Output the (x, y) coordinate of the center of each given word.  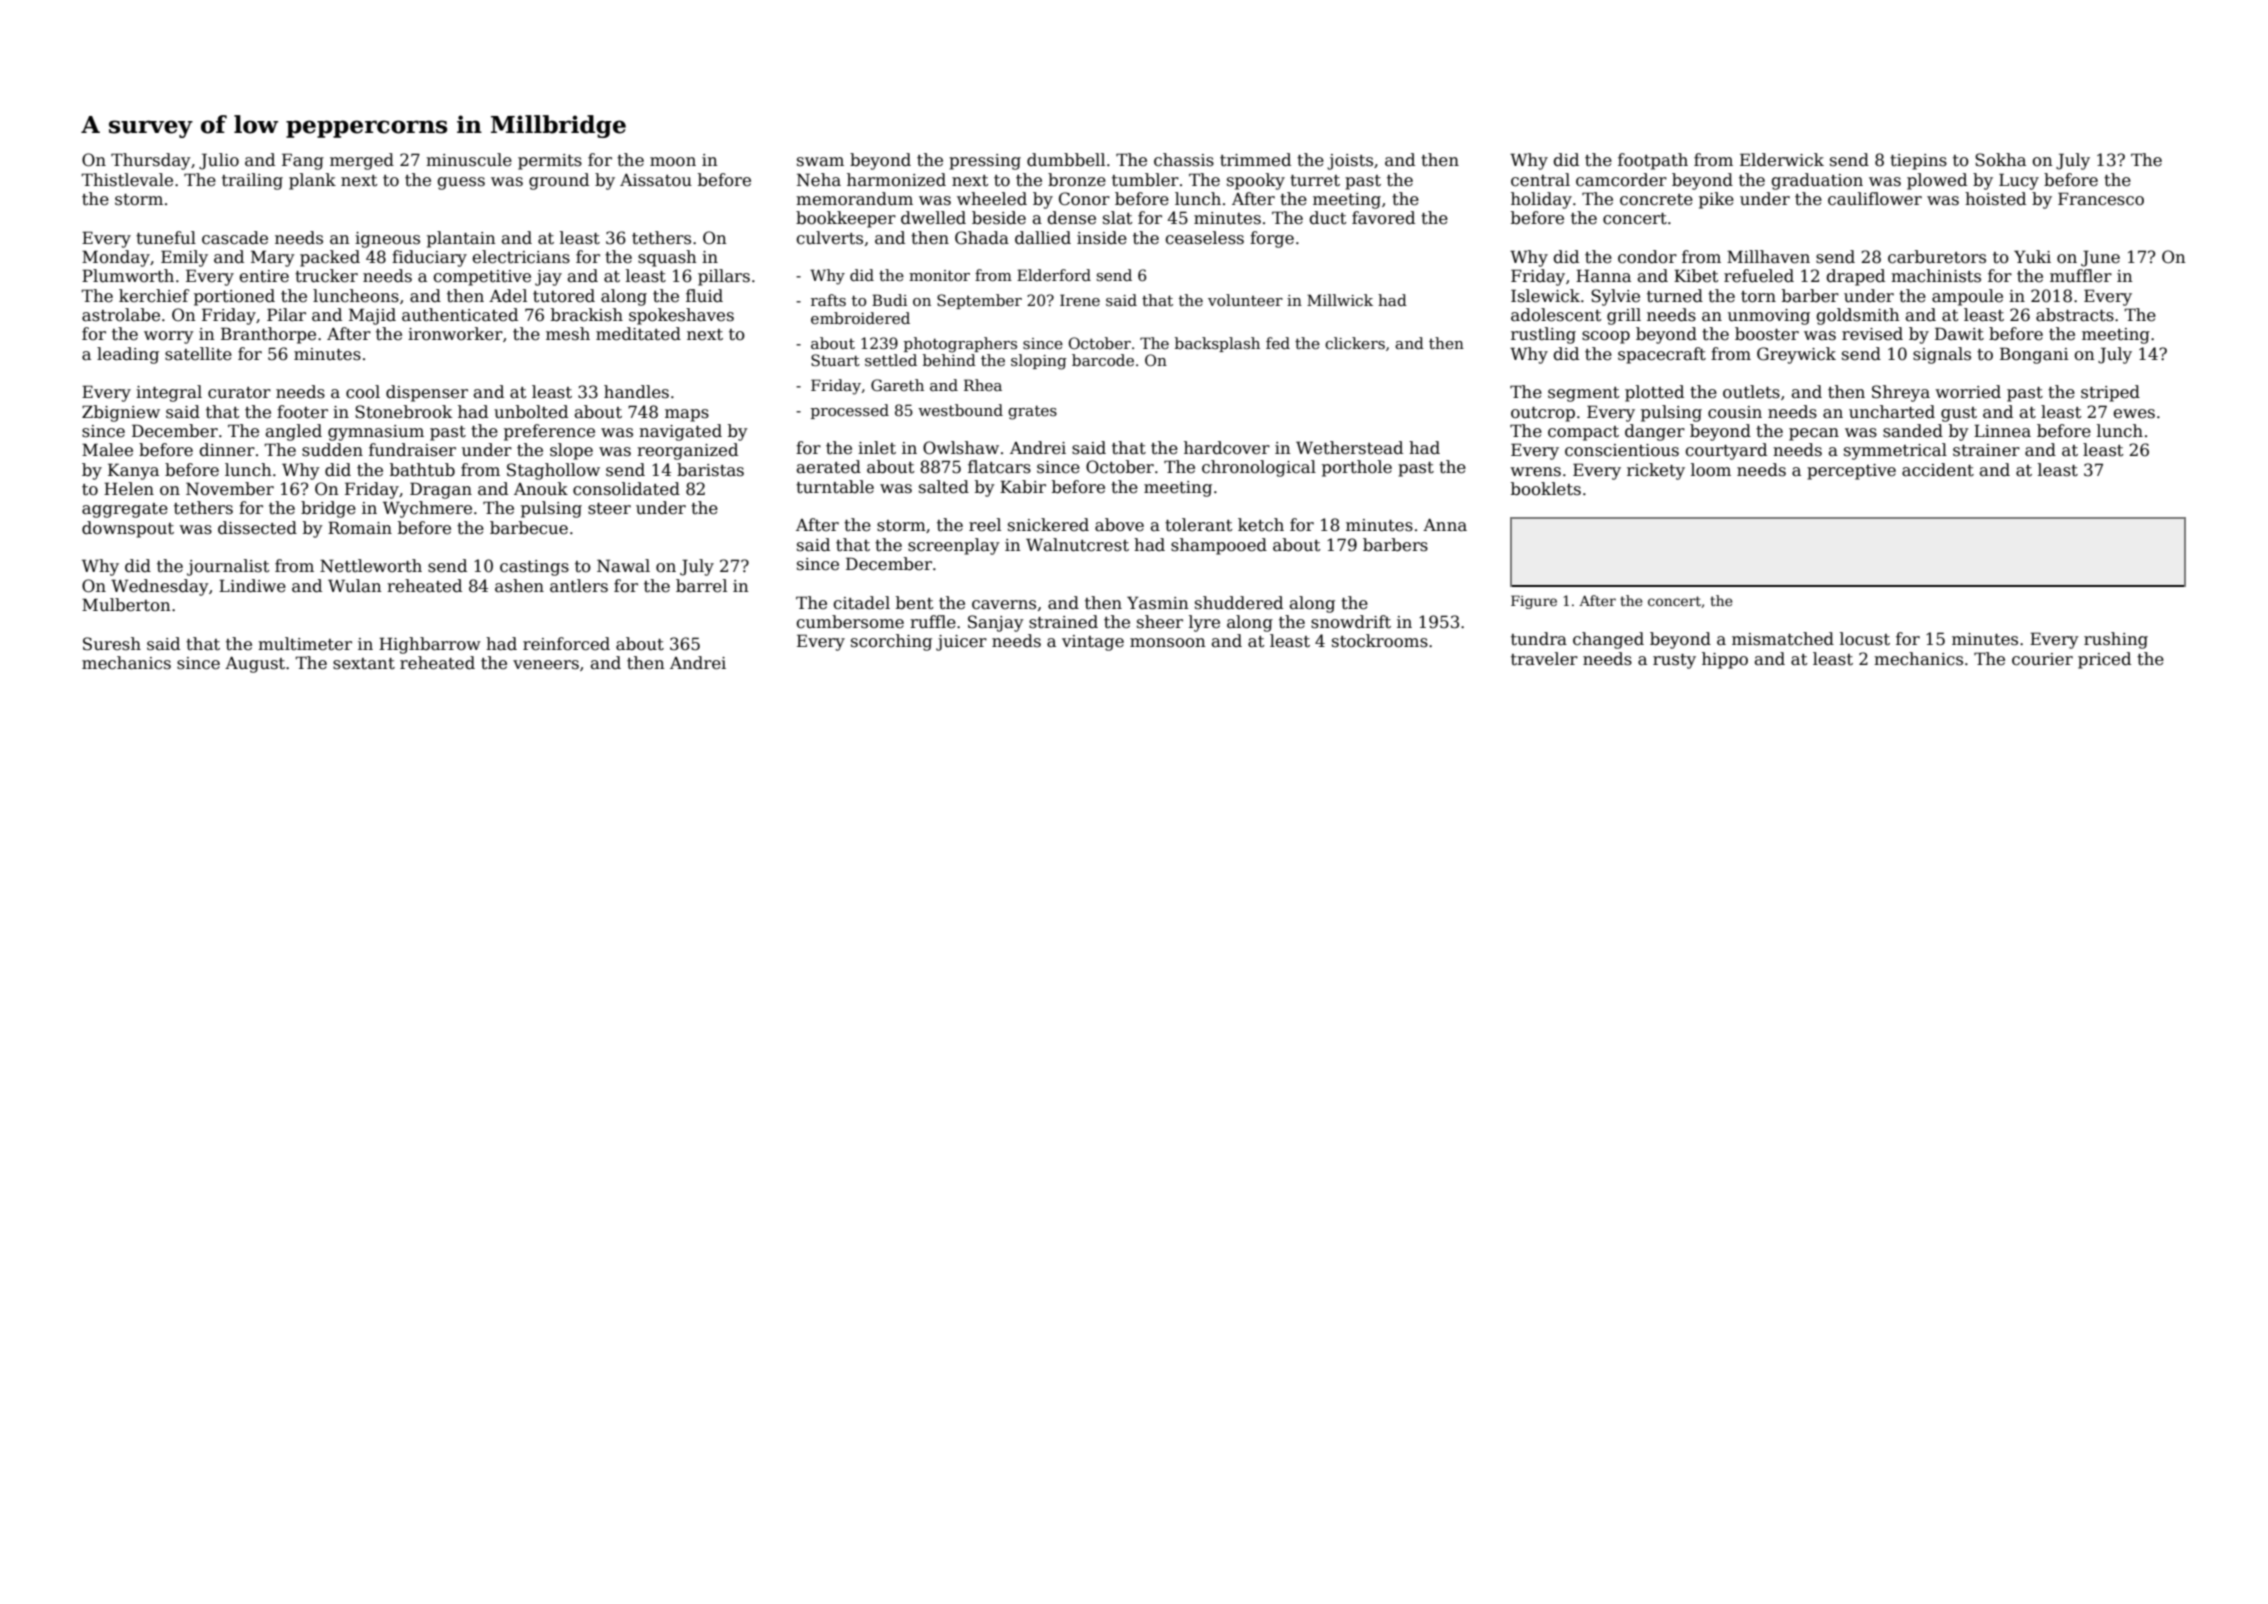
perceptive (1851, 472)
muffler (2081, 276)
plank (312, 181)
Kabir (1023, 486)
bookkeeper (846, 219)
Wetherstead (1349, 448)
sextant (364, 664)
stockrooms (1380, 641)
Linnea (2002, 431)
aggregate (125, 510)
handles (636, 392)
